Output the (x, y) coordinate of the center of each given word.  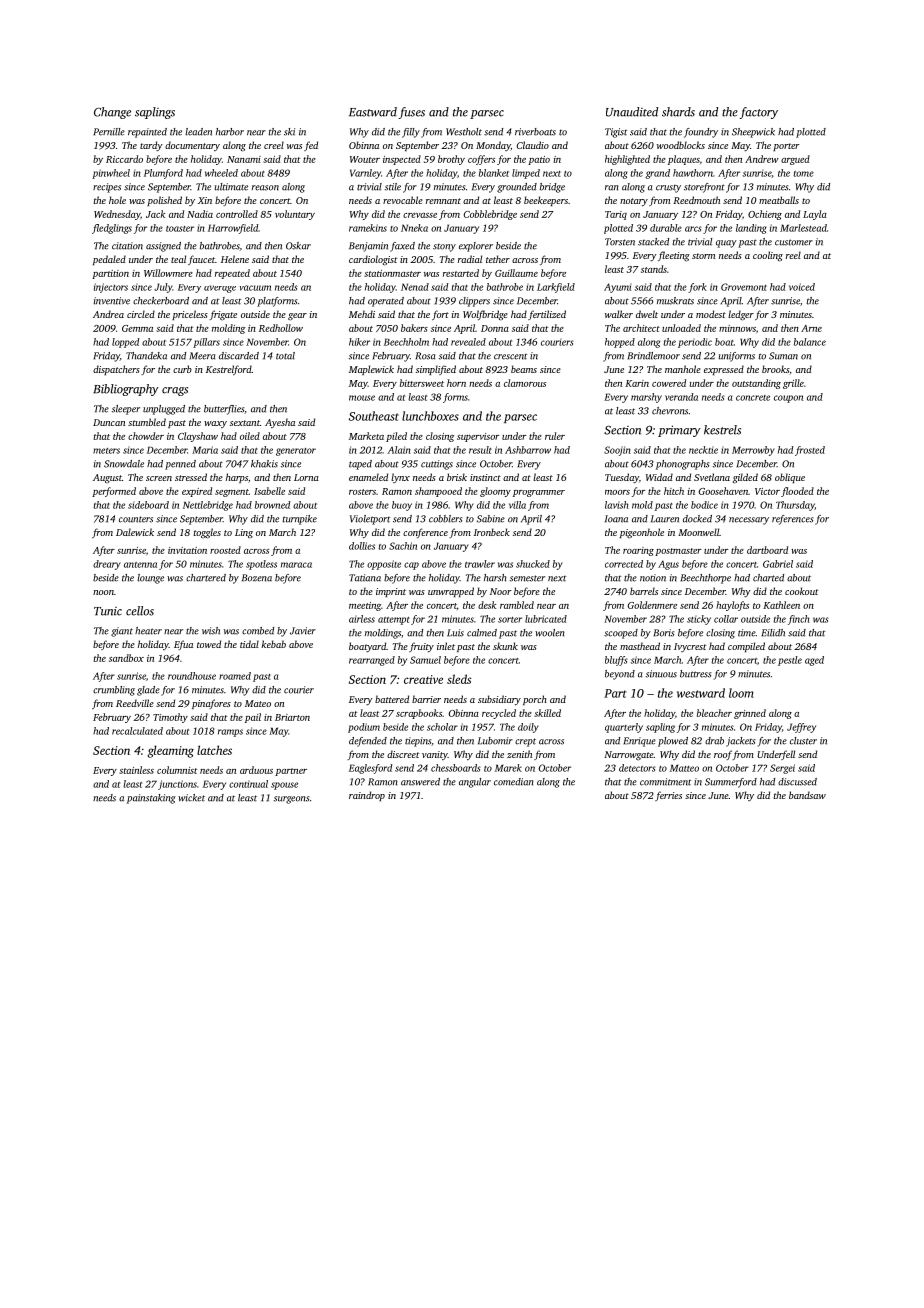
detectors (637, 768)
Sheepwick (753, 133)
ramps (230, 733)
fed (311, 146)
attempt (394, 621)
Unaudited (632, 112)
